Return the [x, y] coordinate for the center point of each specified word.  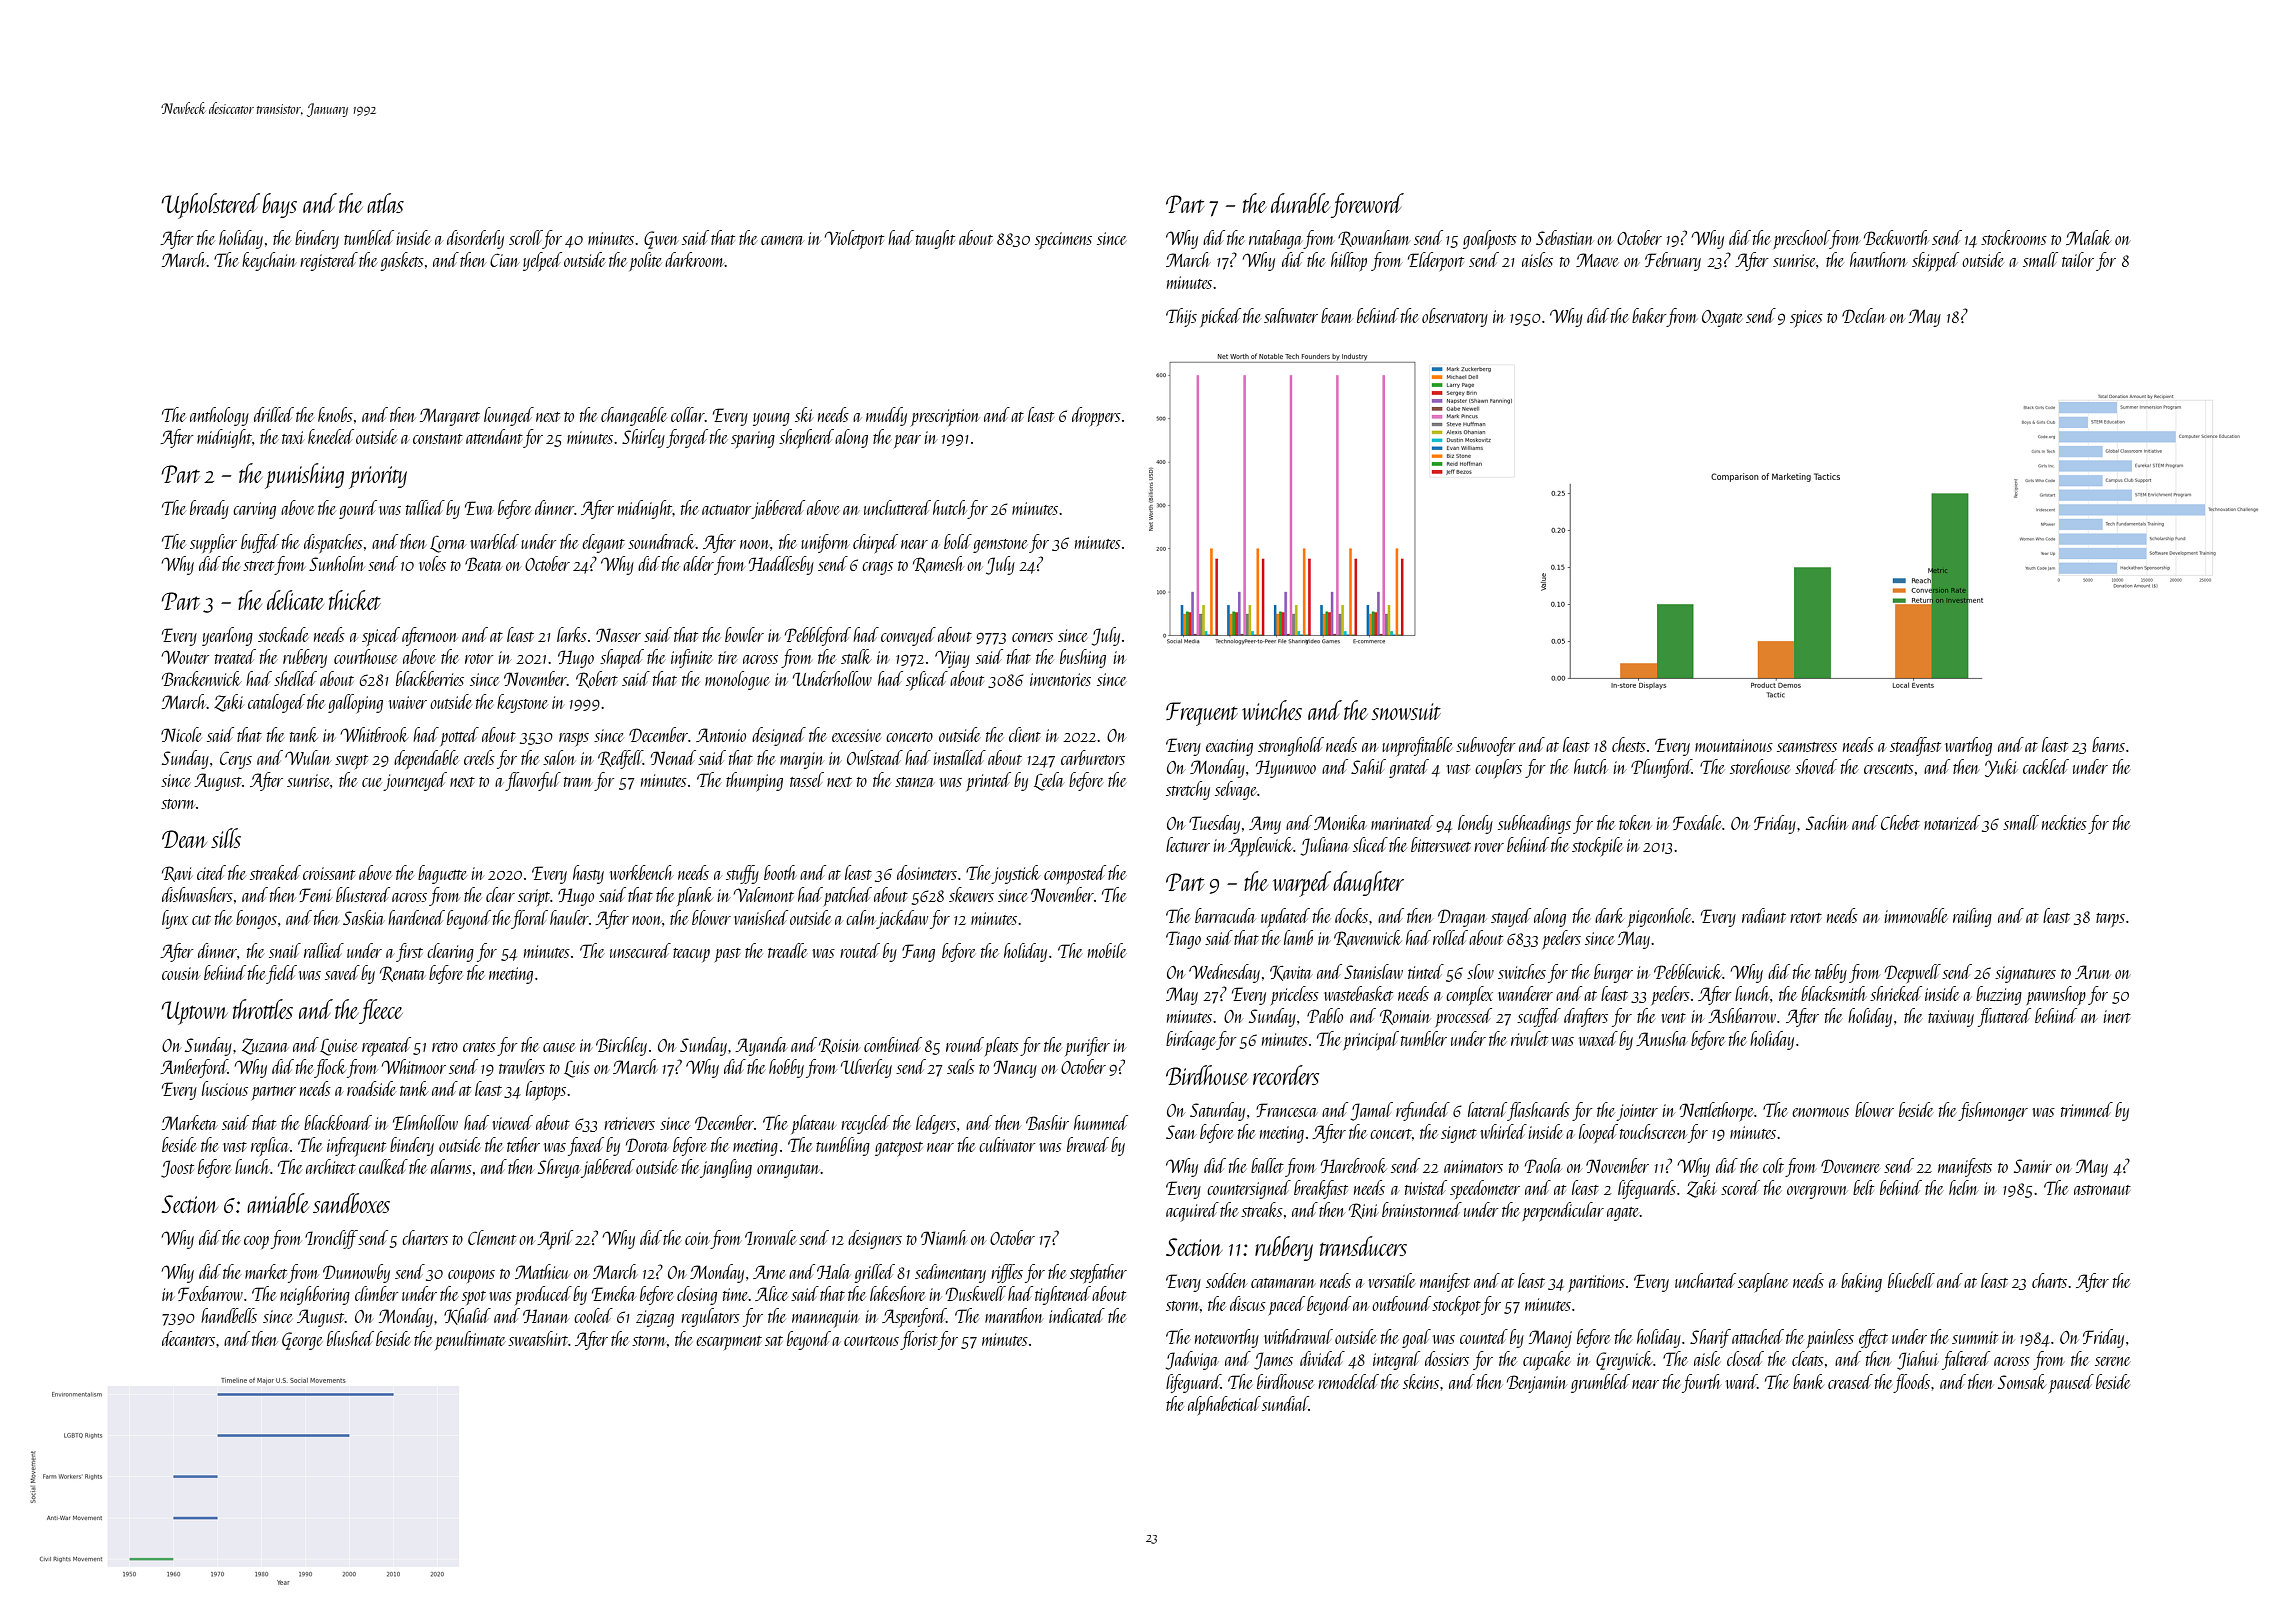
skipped [1935, 261]
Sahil [1368, 766]
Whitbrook [374, 734]
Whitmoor [414, 1066]
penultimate [470, 1340]
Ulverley [866, 1068]
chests [1629, 744]
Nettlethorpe [1716, 1111]
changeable [634, 416]
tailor [2078, 259]
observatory [1455, 317]
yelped [542, 261]
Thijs [1181, 317]
